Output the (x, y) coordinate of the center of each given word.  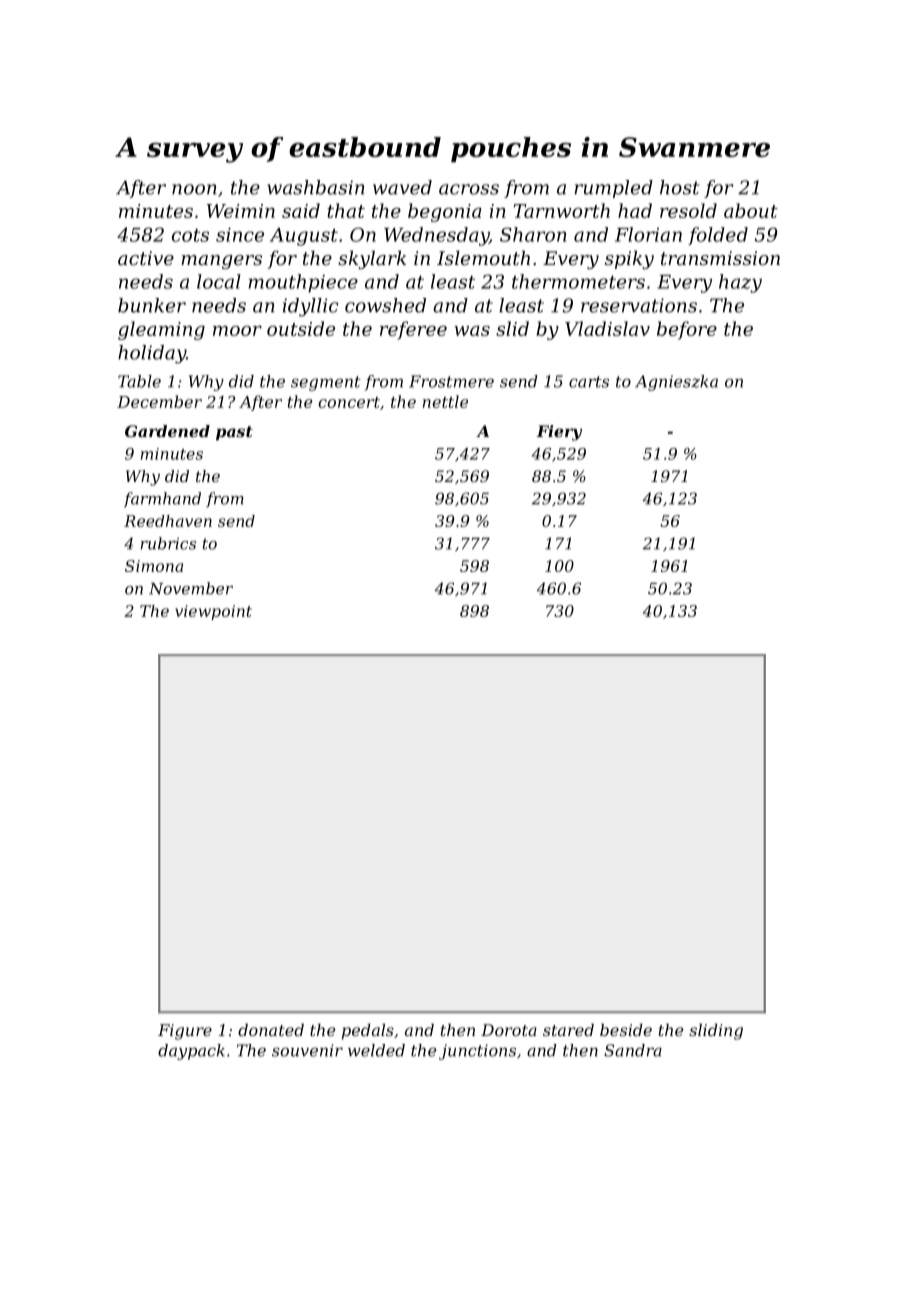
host (679, 187)
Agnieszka (676, 383)
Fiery (559, 433)
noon (194, 189)
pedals (368, 1032)
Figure (185, 1032)
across (469, 189)
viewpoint (213, 612)
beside (626, 1030)
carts (589, 382)
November (191, 588)
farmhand (162, 500)
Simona (154, 566)
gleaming (161, 330)
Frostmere (451, 381)
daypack (191, 1052)
